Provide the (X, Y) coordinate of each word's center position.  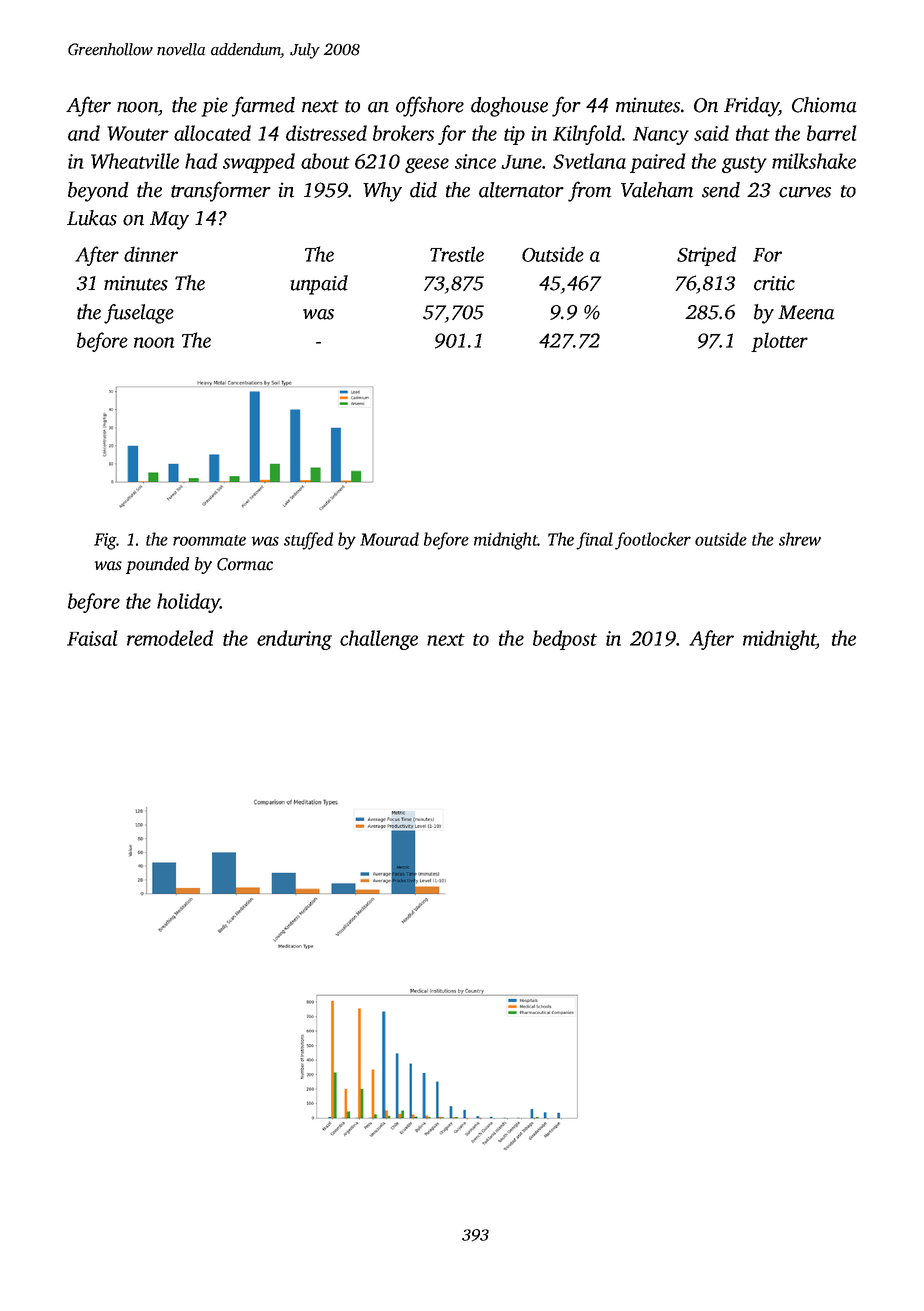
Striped (706, 256)
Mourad (389, 539)
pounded (157, 565)
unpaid (319, 285)
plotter (779, 342)
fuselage (139, 314)
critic (774, 283)
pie (214, 107)
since (475, 161)
